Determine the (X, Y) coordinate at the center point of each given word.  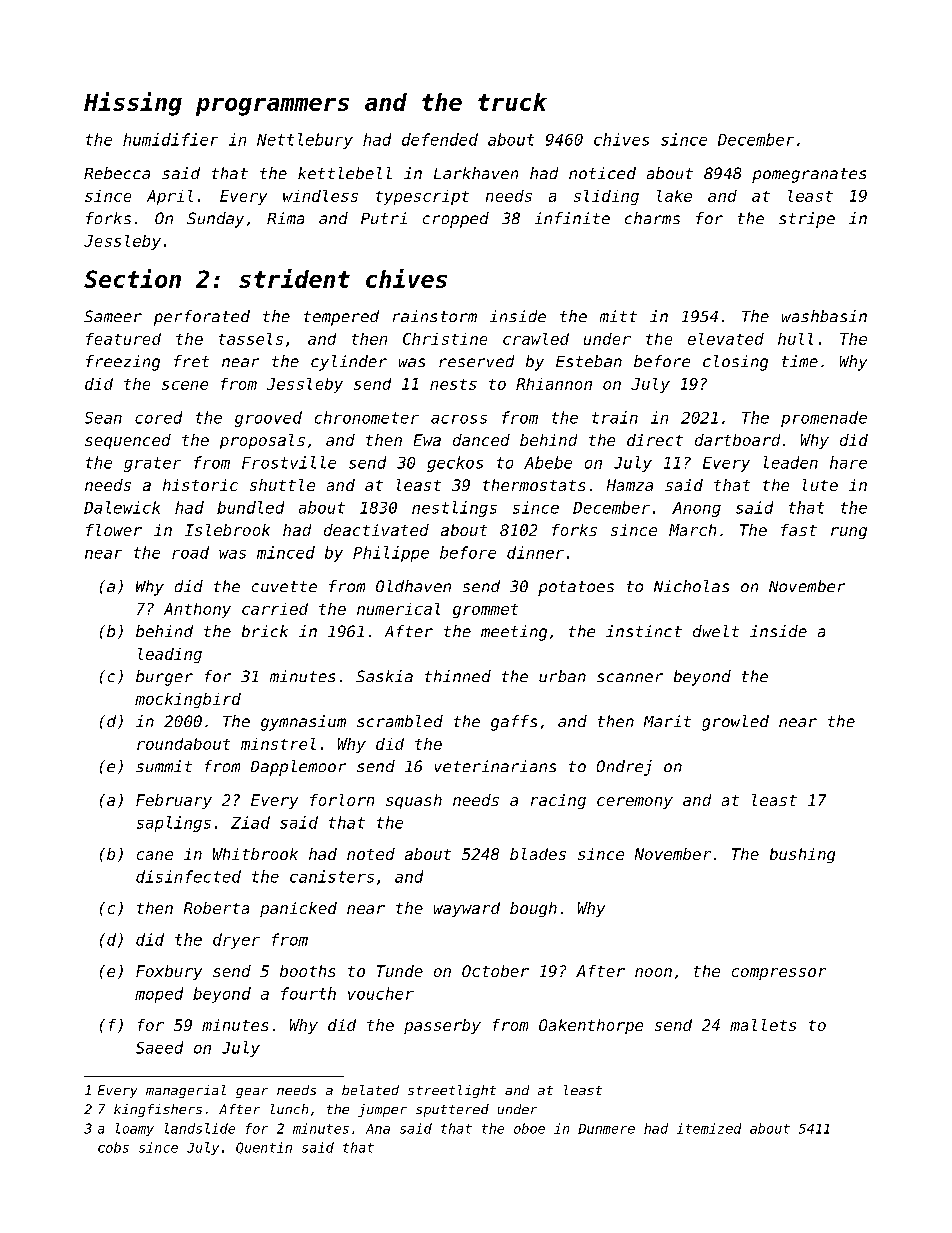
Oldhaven (413, 586)
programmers (272, 107)
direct (655, 440)
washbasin (824, 316)
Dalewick (122, 507)
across (459, 419)
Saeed (159, 1047)
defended (440, 139)
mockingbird (188, 700)
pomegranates (809, 175)
